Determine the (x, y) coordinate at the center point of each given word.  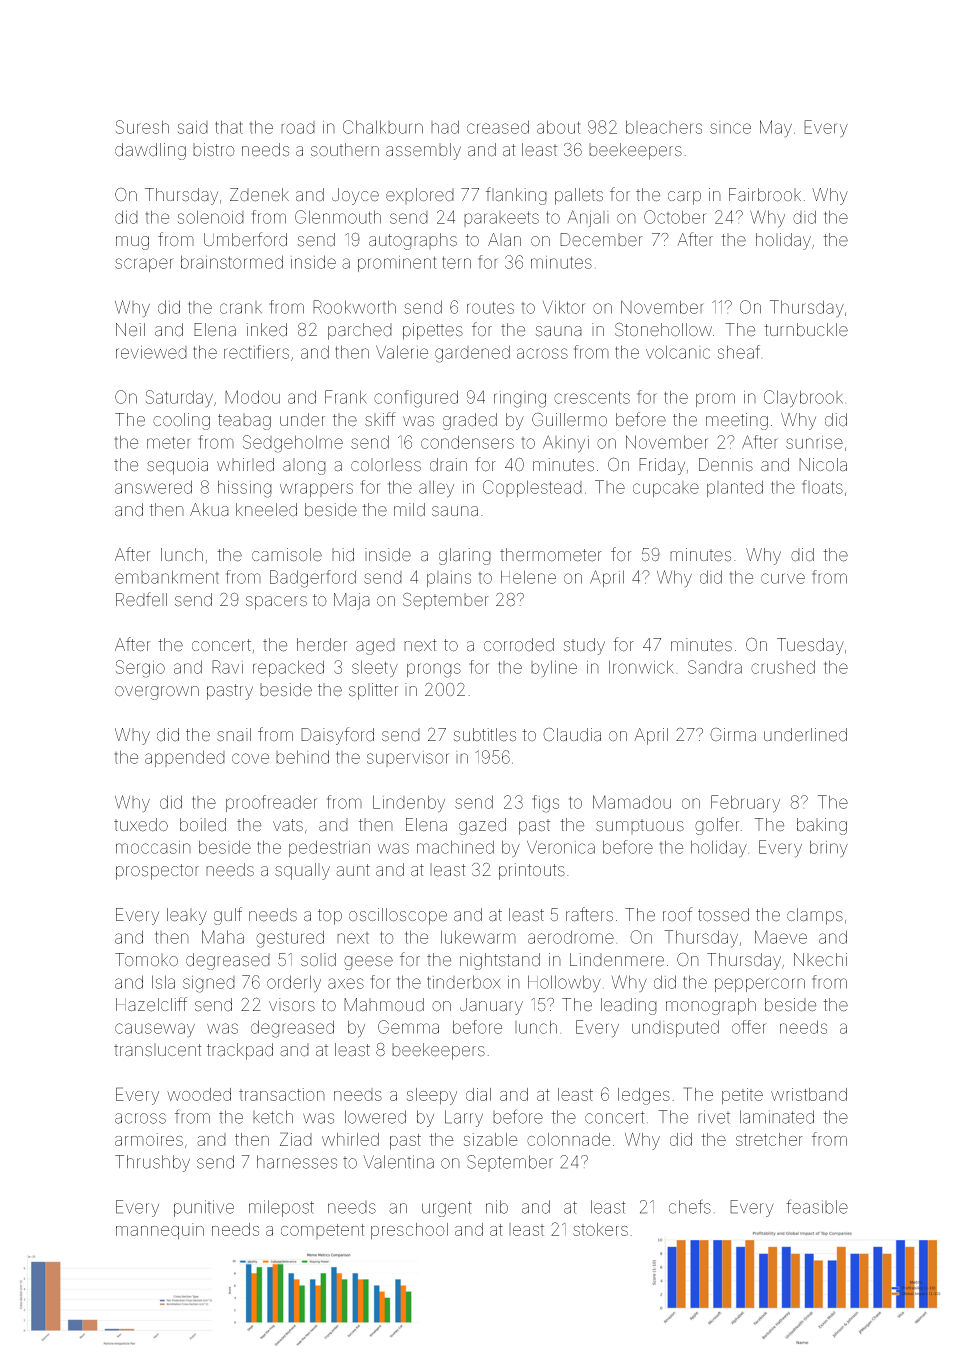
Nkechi (820, 960)
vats (288, 825)
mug (132, 243)
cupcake (666, 489)
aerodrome (571, 937)
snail (234, 735)
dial (478, 1094)
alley (436, 489)
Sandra (715, 667)
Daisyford (337, 736)
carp (684, 198)
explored (420, 196)
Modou (252, 397)
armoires (149, 1139)
